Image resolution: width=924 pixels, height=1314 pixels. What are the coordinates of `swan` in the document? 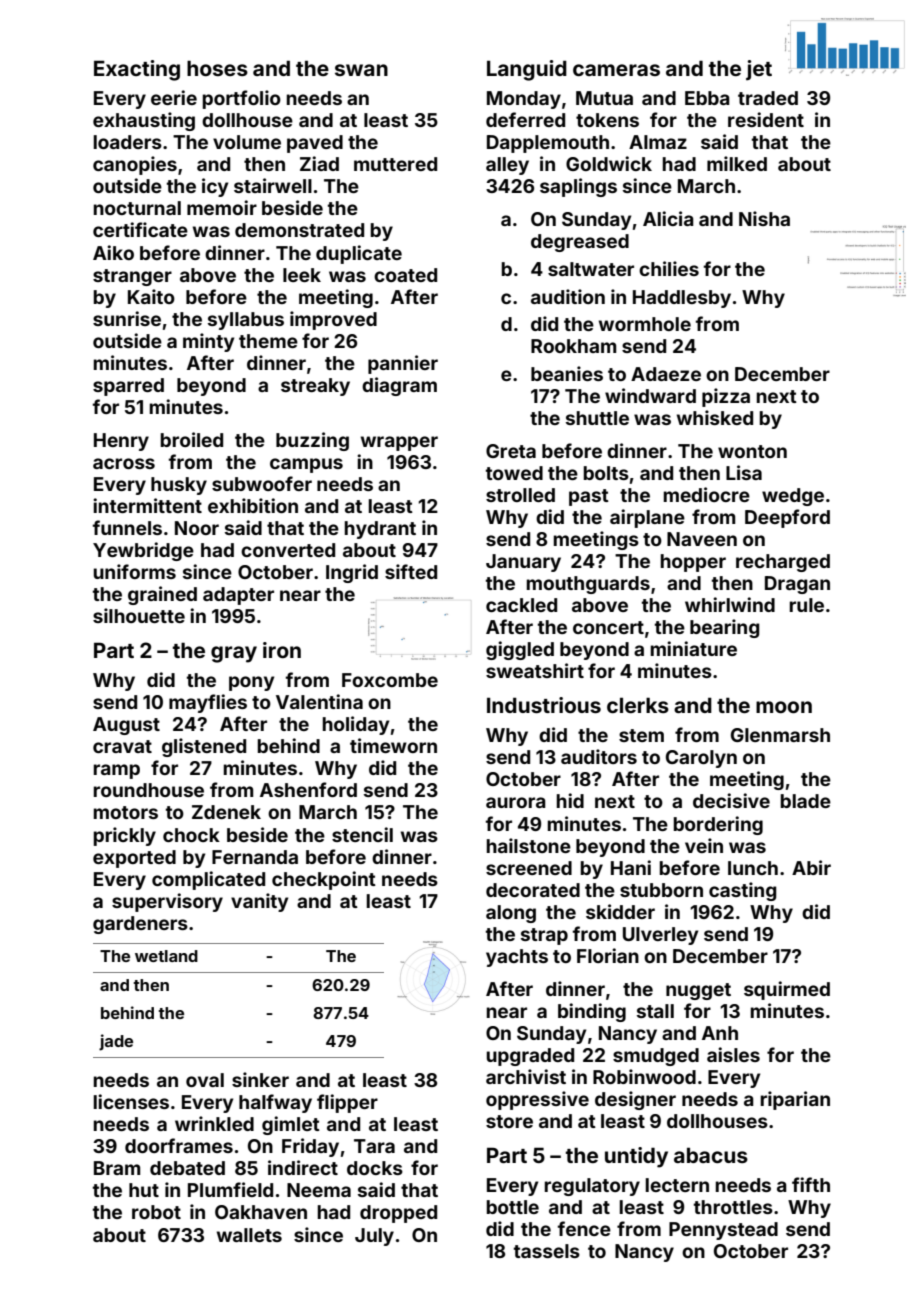 It's located at (361, 70).
